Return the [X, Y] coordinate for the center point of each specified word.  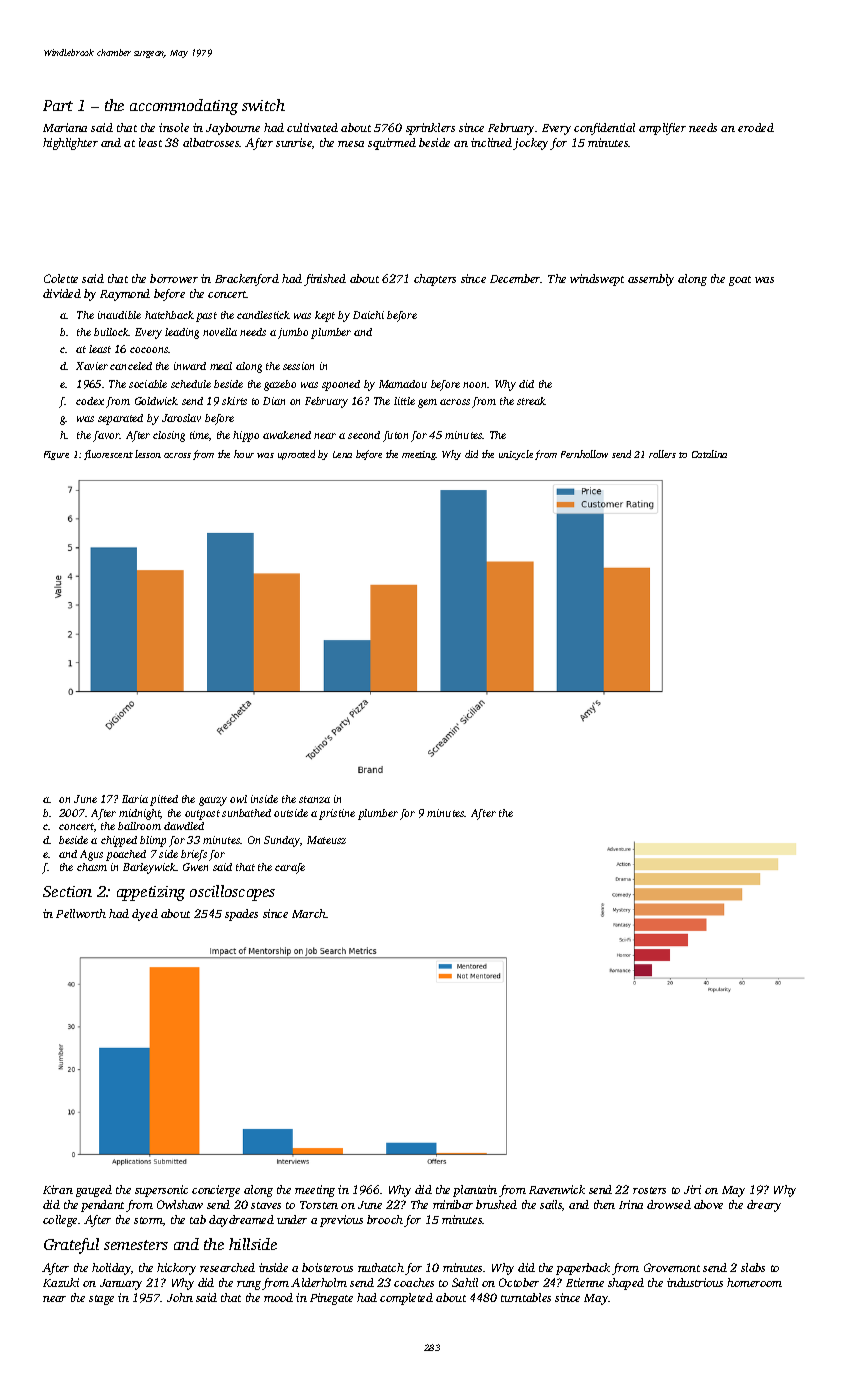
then [604, 1204]
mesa [351, 144]
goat [740, 281]
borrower [174, 278]
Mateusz [326, 840]
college [60, 1221]
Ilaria [135, 799]
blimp [153, 841]
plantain [475, 1191]
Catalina [709, 454]
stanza [314, 799]
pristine [337, 814]
